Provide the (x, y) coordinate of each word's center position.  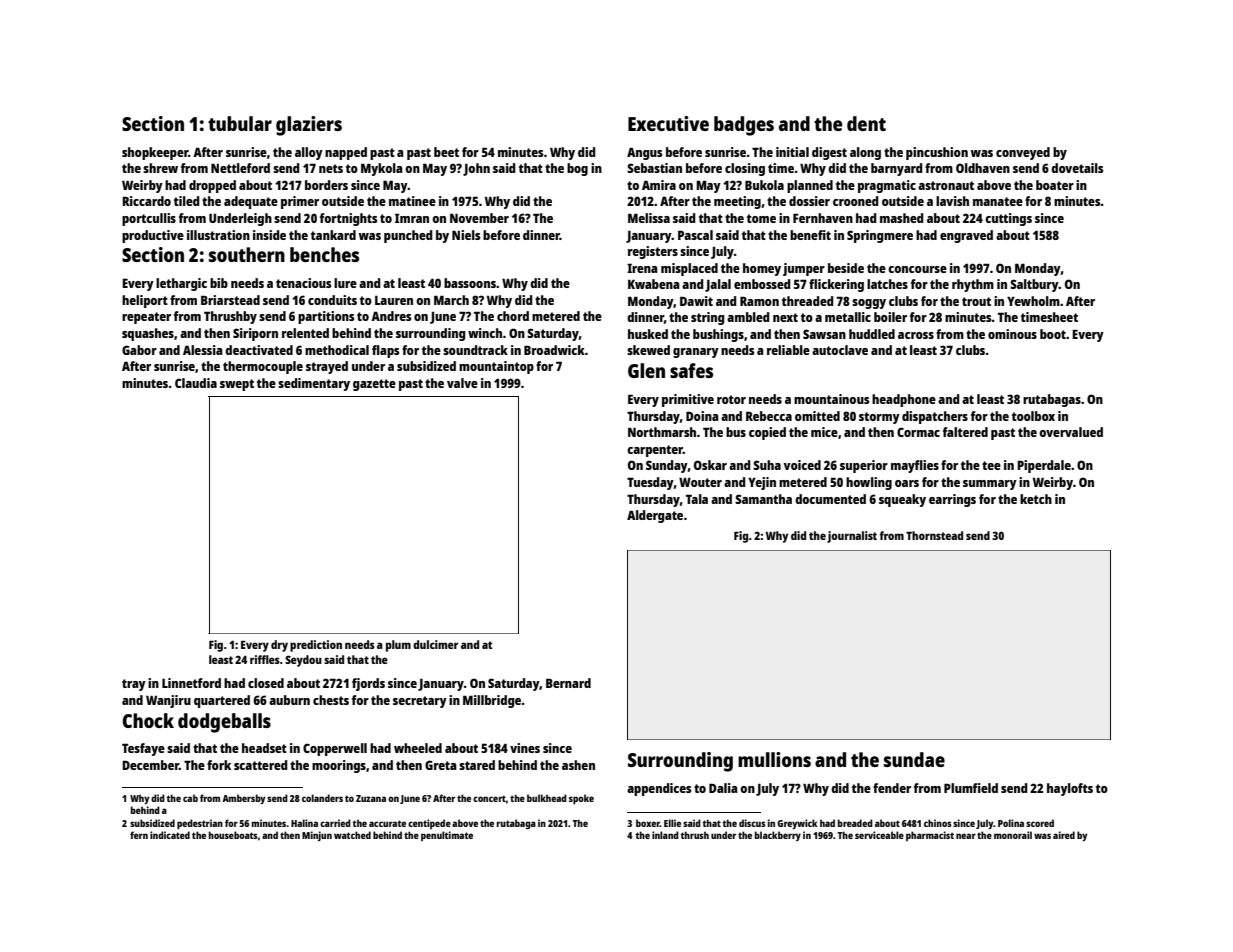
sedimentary (314, 384)
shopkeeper (155, 153)
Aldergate (655, 516)
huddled (872, 334)
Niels (466, 235)
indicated (170, 835)
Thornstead (934, 535)
